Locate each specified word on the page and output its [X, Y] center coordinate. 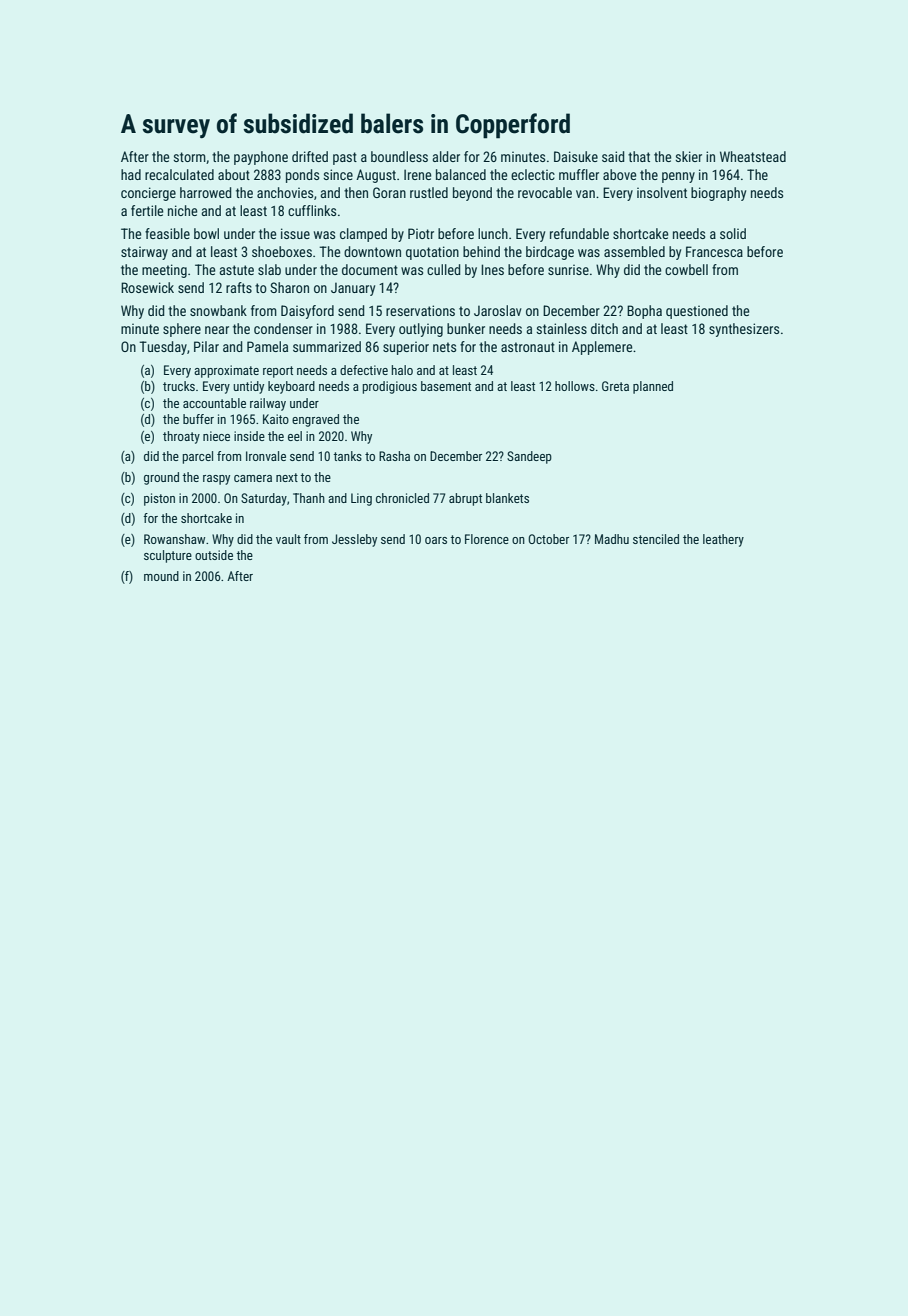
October [548, 539]
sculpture [168, 556]
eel [295, 436]
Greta [615, 386]
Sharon [289, 287]
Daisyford [307, 312]
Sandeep [529, 457]
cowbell [686, 269]
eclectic [533, 174]
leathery [723, 540]
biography [718, 194]
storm [189, 157]
